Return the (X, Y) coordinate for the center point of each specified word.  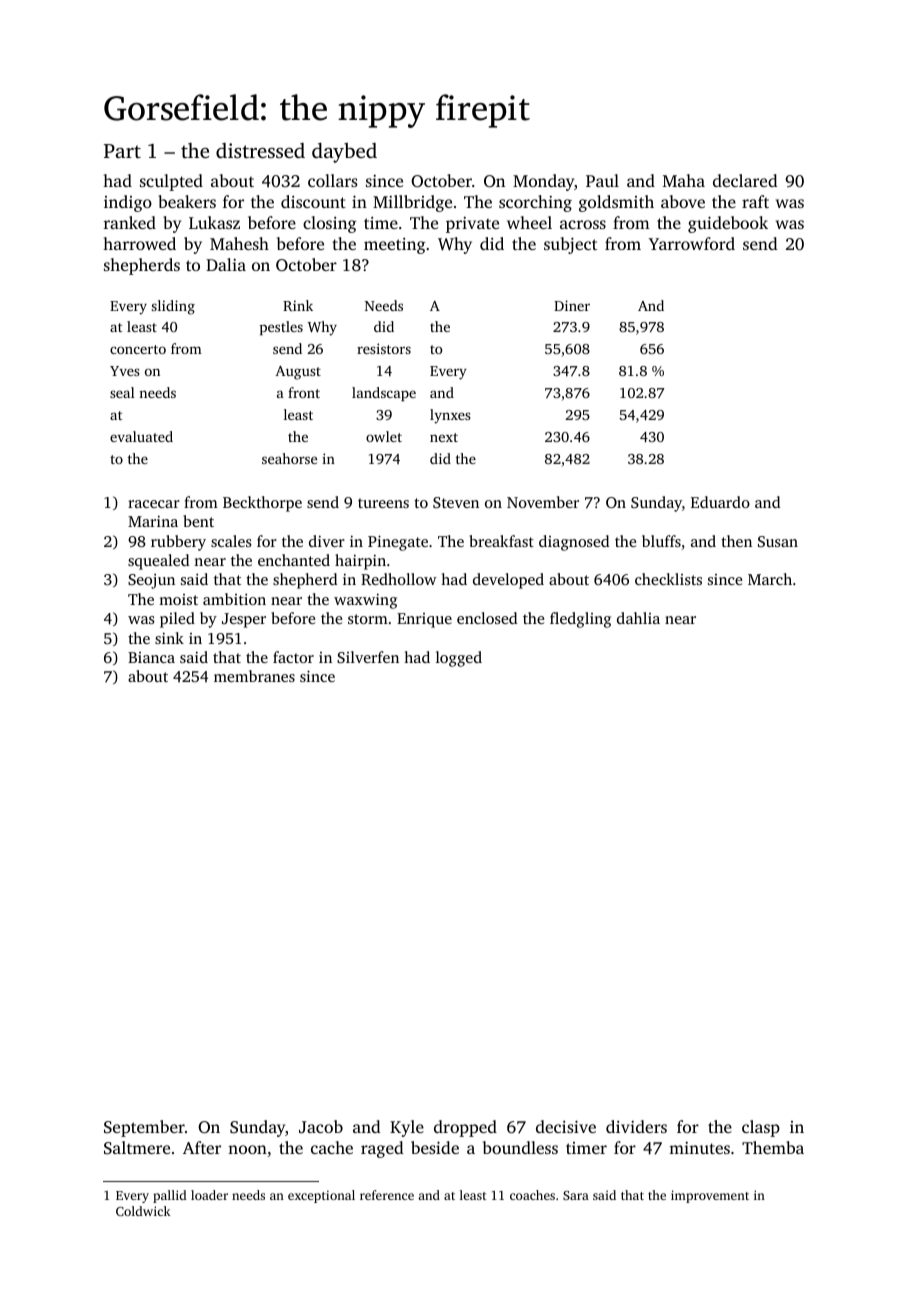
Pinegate (398, 543)
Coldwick (143, 1211)
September (144, 1128)
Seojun (151, 581)
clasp (761, 1128)
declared (745, 180)
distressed (260, 150)
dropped (465, 1128)
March (770, 579)
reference (387, 1195)
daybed (344, 153)
